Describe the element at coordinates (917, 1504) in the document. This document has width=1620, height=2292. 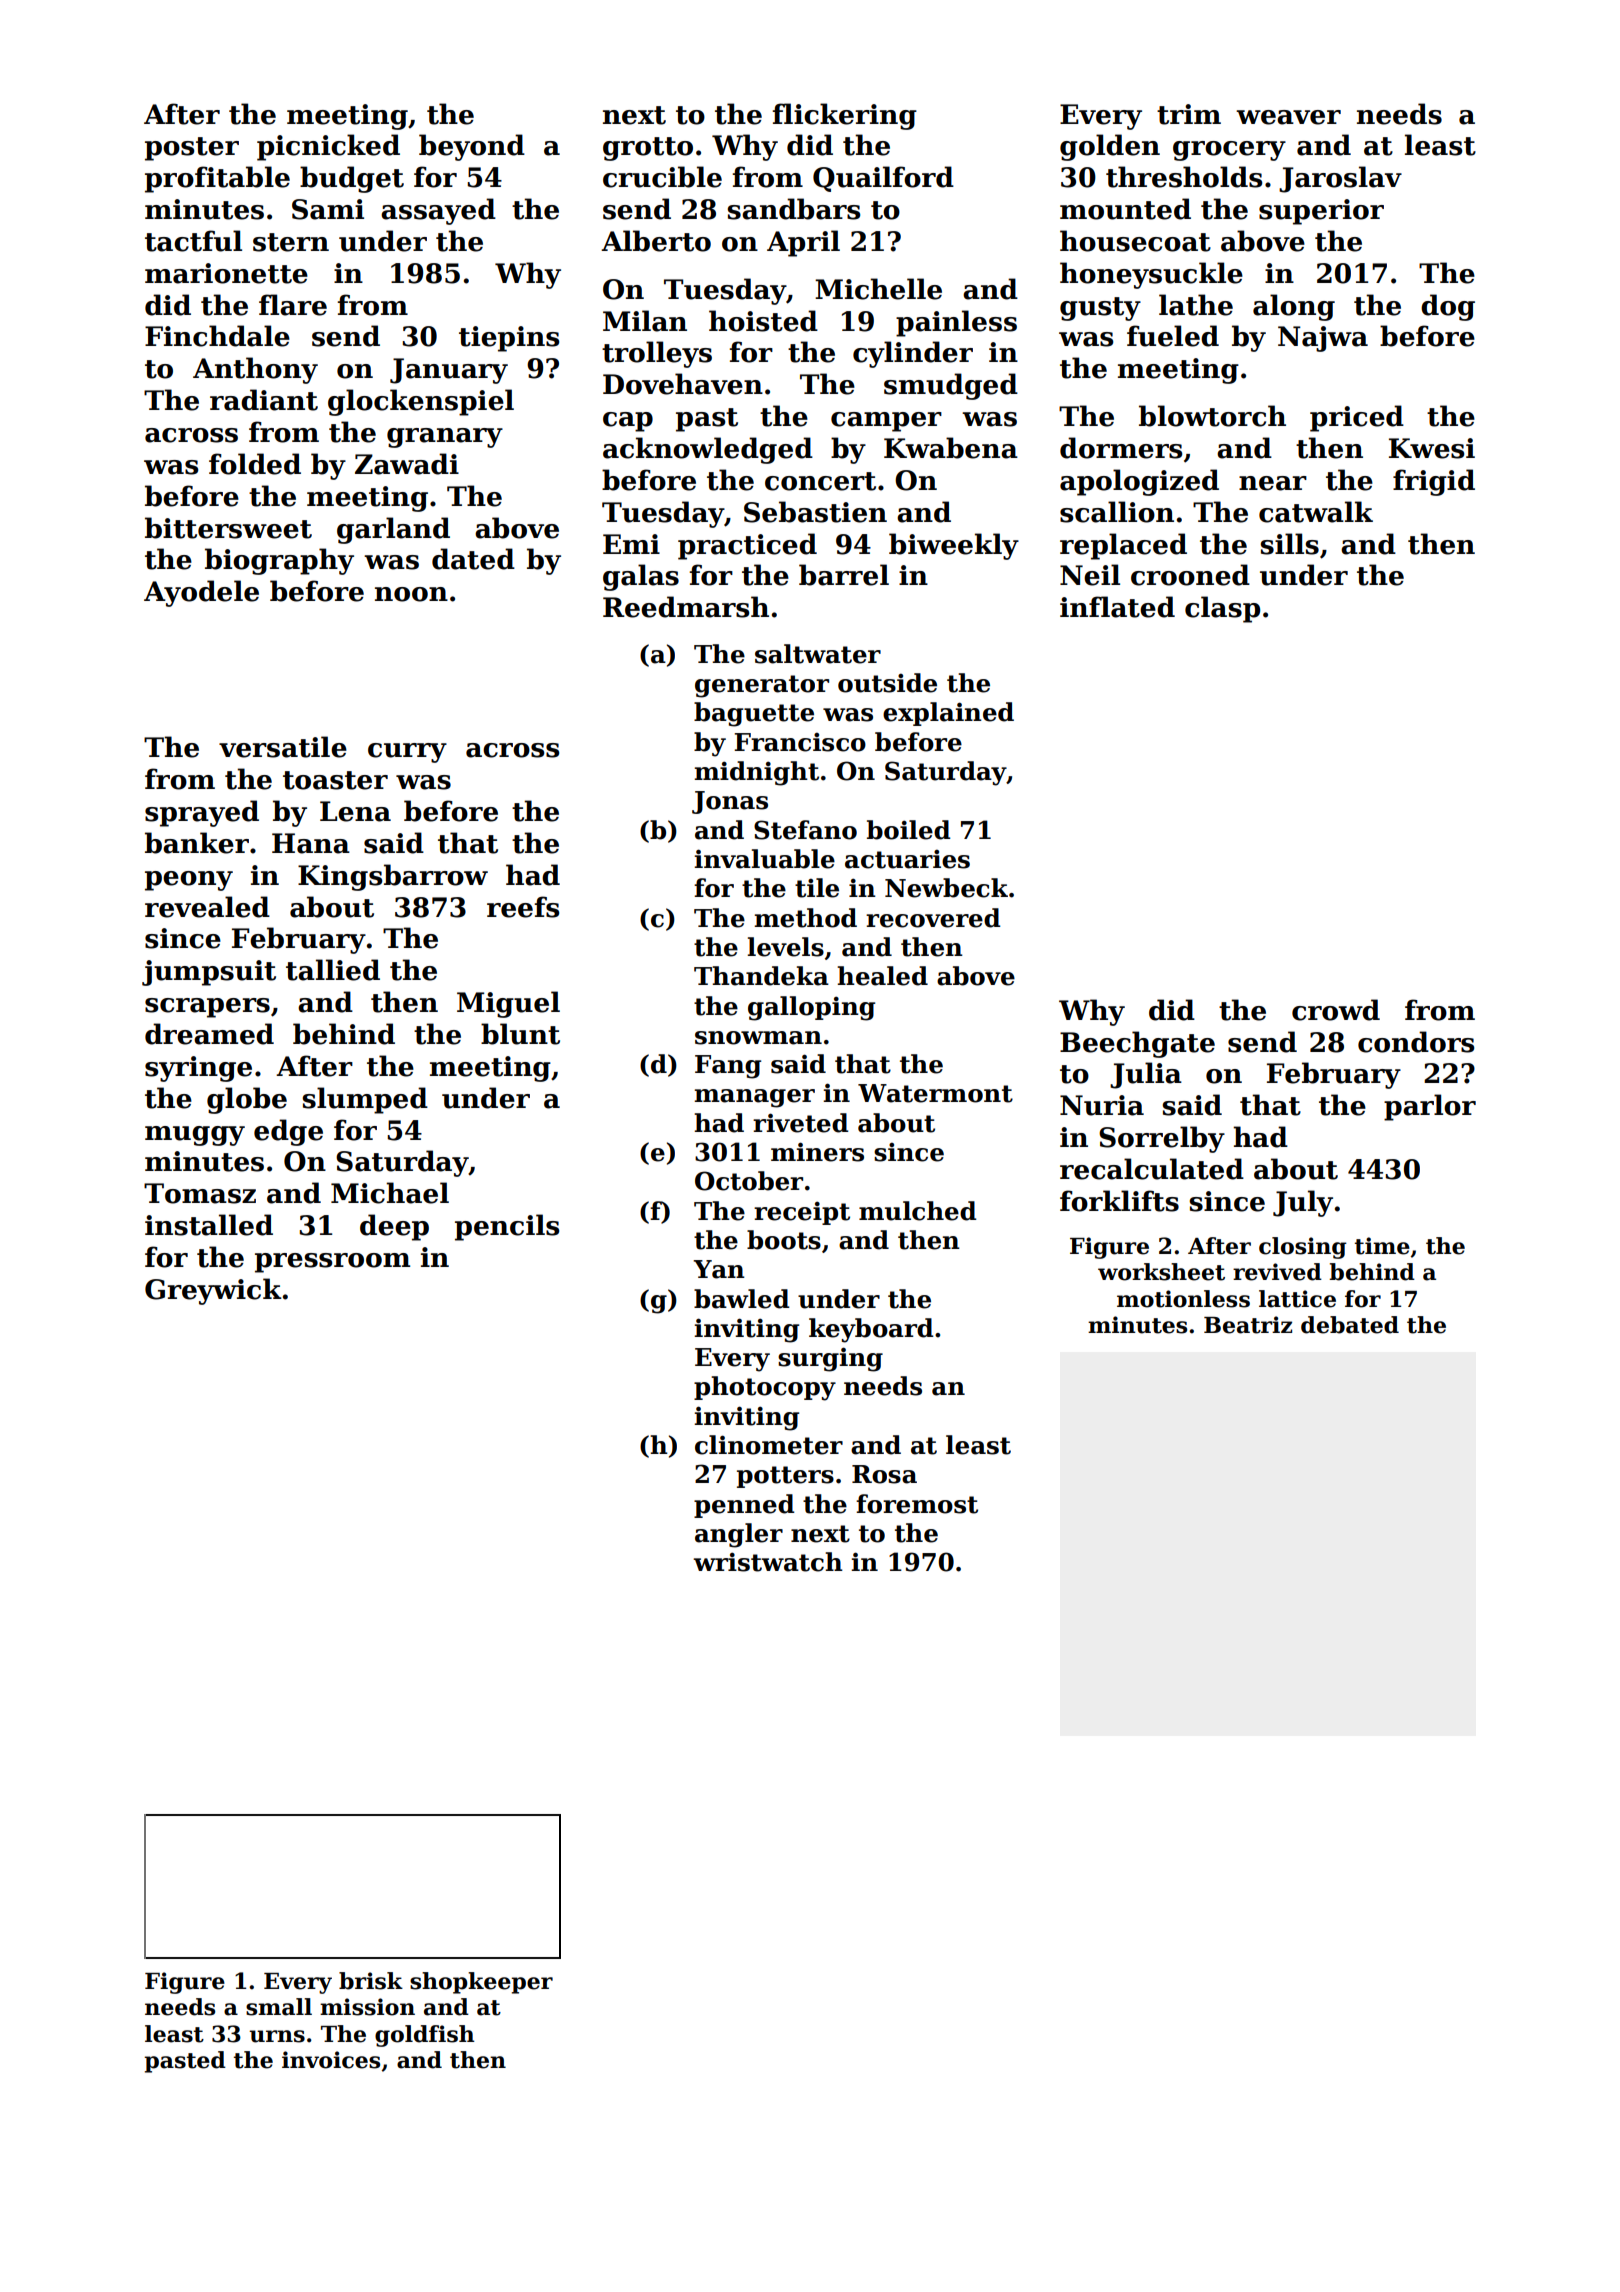
I see `foremost` at that location.
